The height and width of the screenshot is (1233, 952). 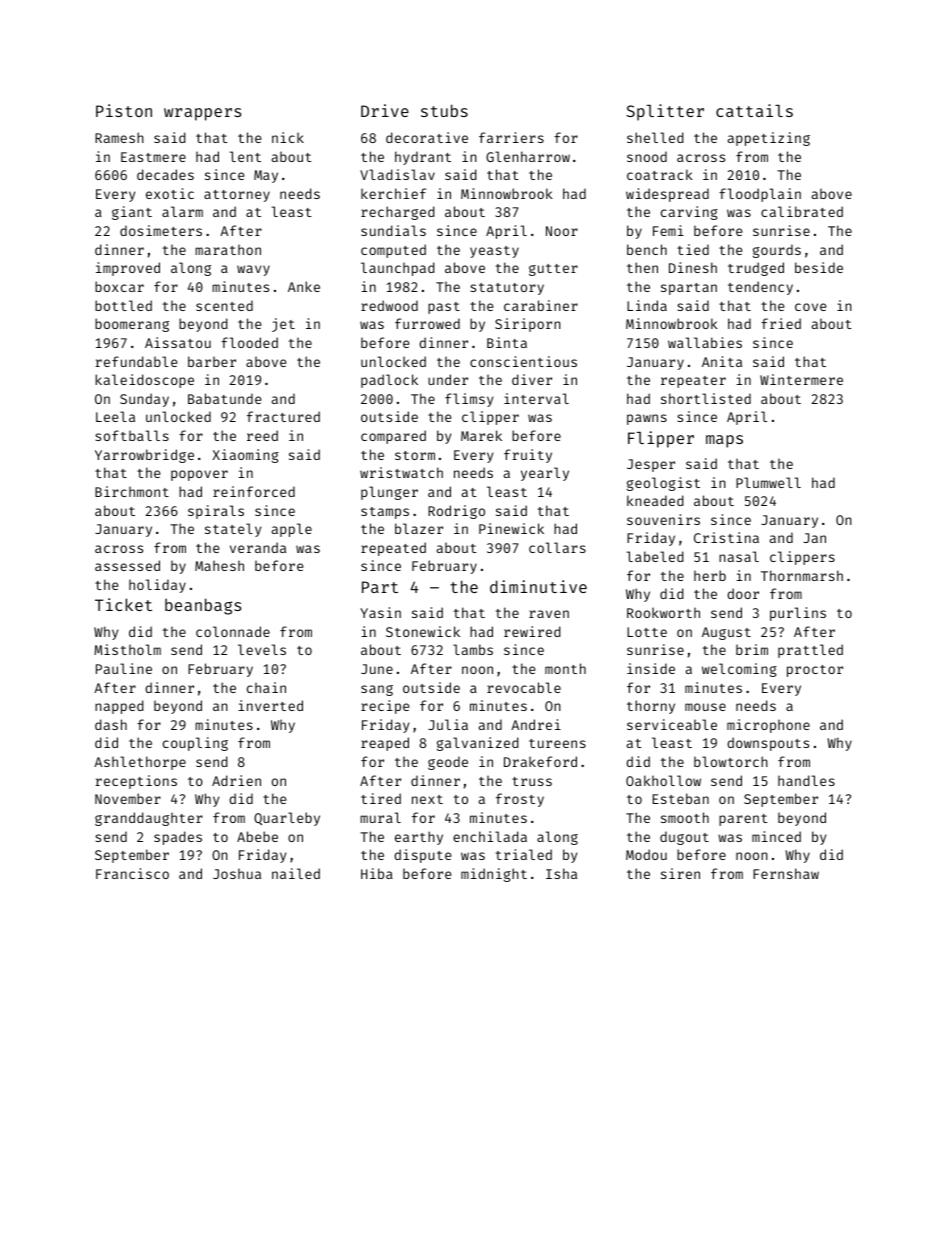 What do you see at coordinates (296, 873) in the screenshot?
I see `nailed` at bounding box center [296, 873].
